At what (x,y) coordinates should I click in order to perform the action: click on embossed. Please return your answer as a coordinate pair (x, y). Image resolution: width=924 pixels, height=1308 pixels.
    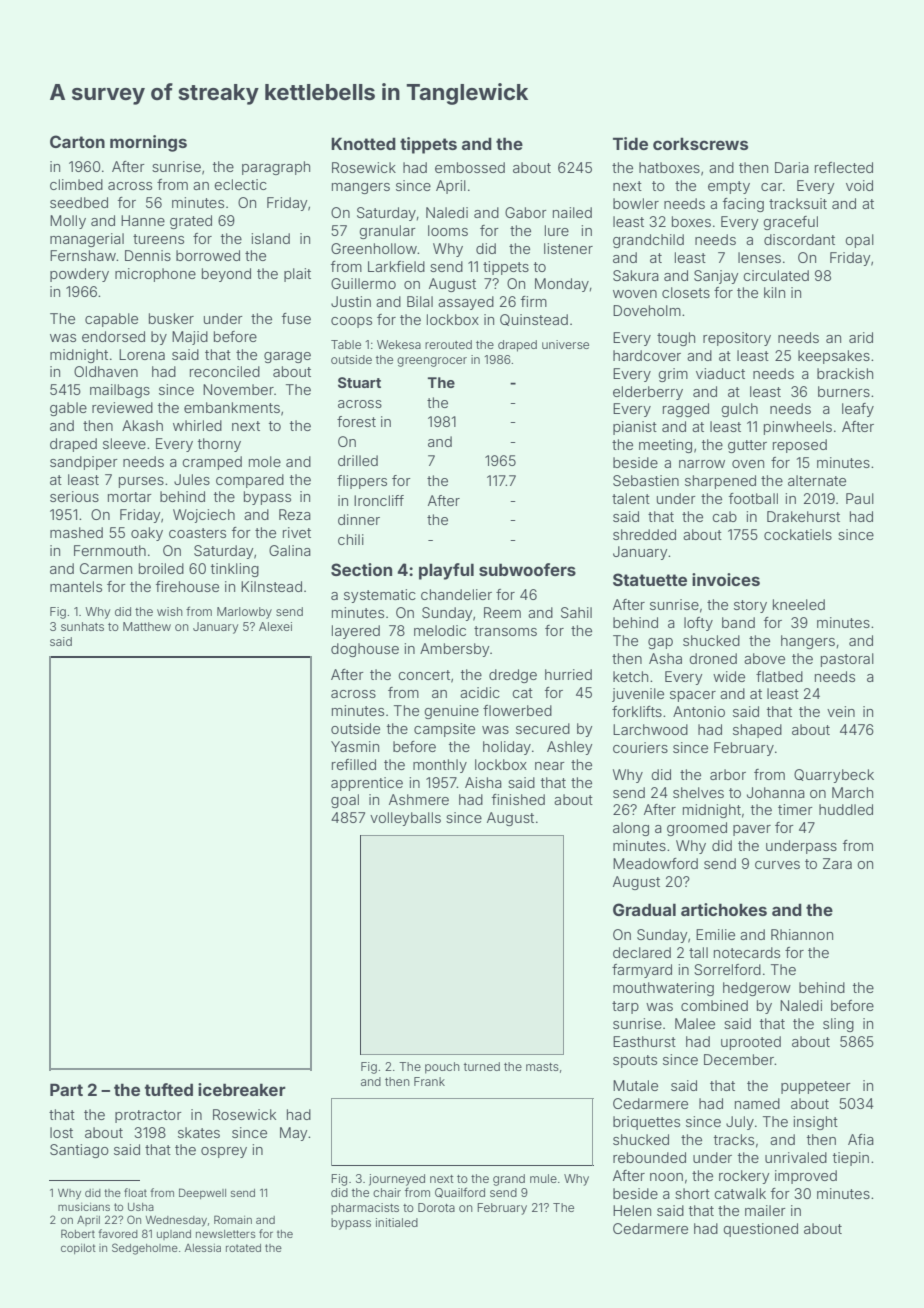
    Looking at the image, I should click on (470, 167).
